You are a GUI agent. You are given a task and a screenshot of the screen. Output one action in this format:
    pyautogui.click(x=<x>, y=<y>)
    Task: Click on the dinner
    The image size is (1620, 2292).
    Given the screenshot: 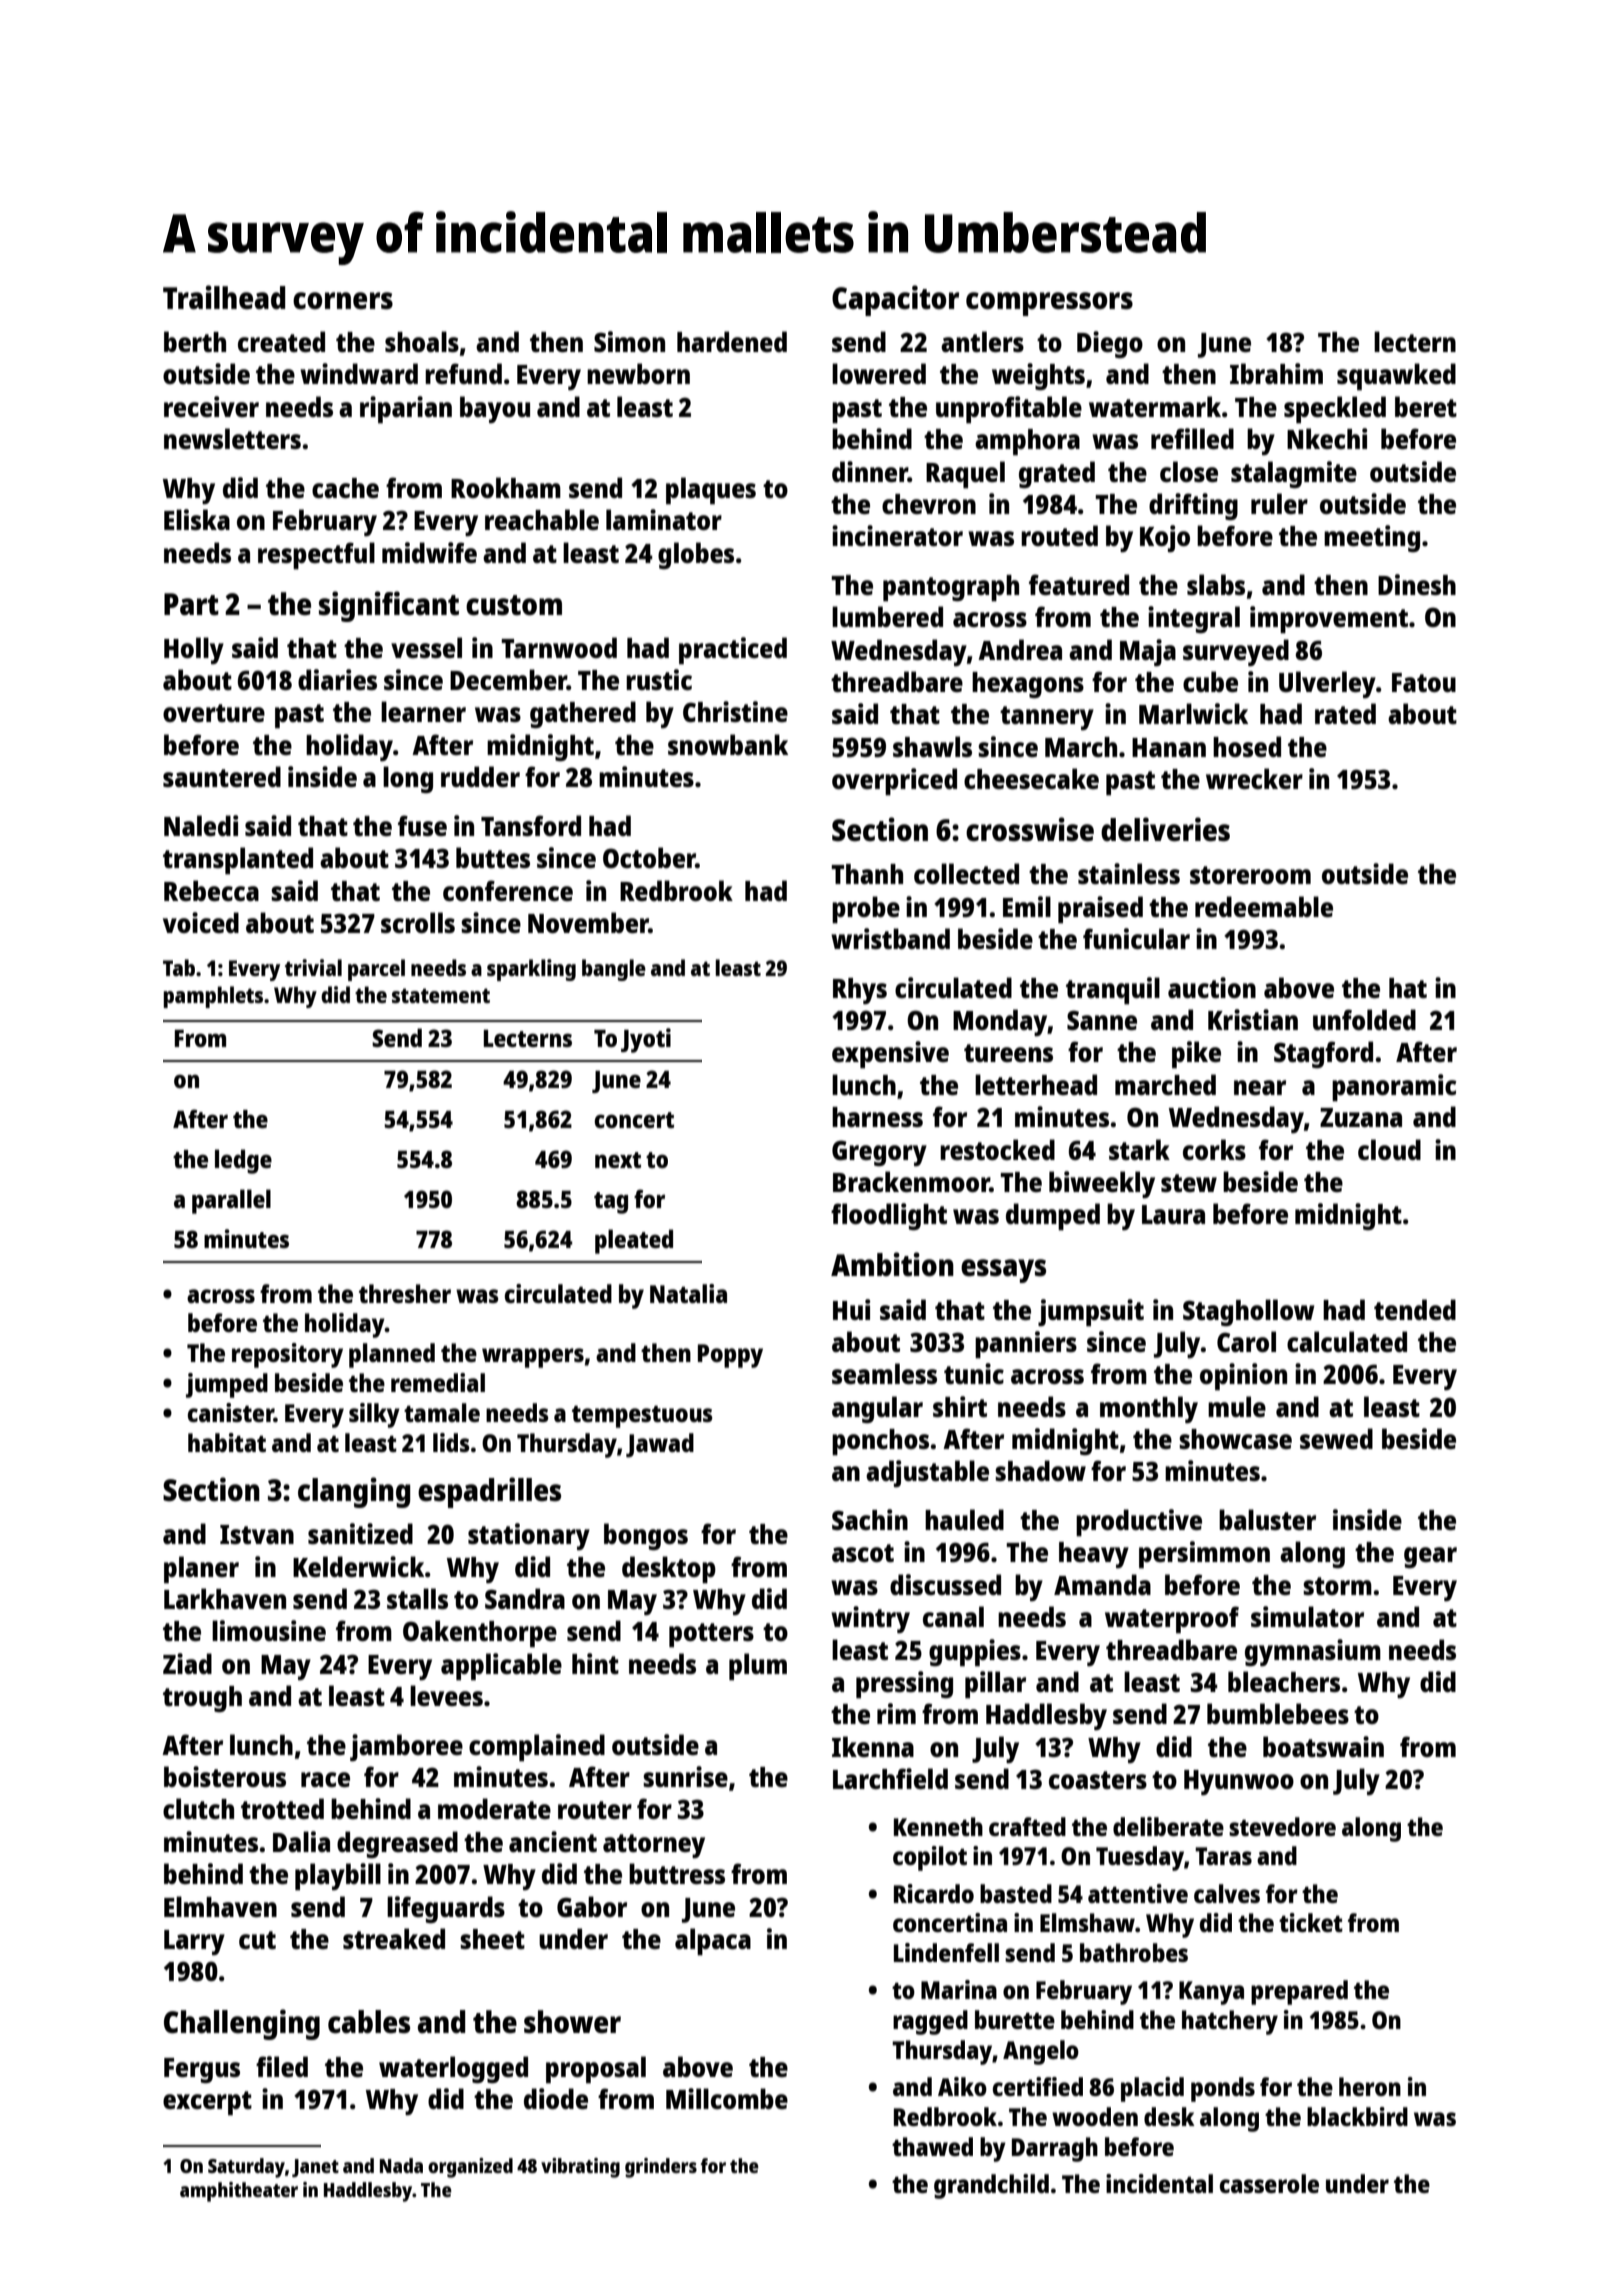 What is the action you would take?
    pyautogui.click(x=870, y=471)
